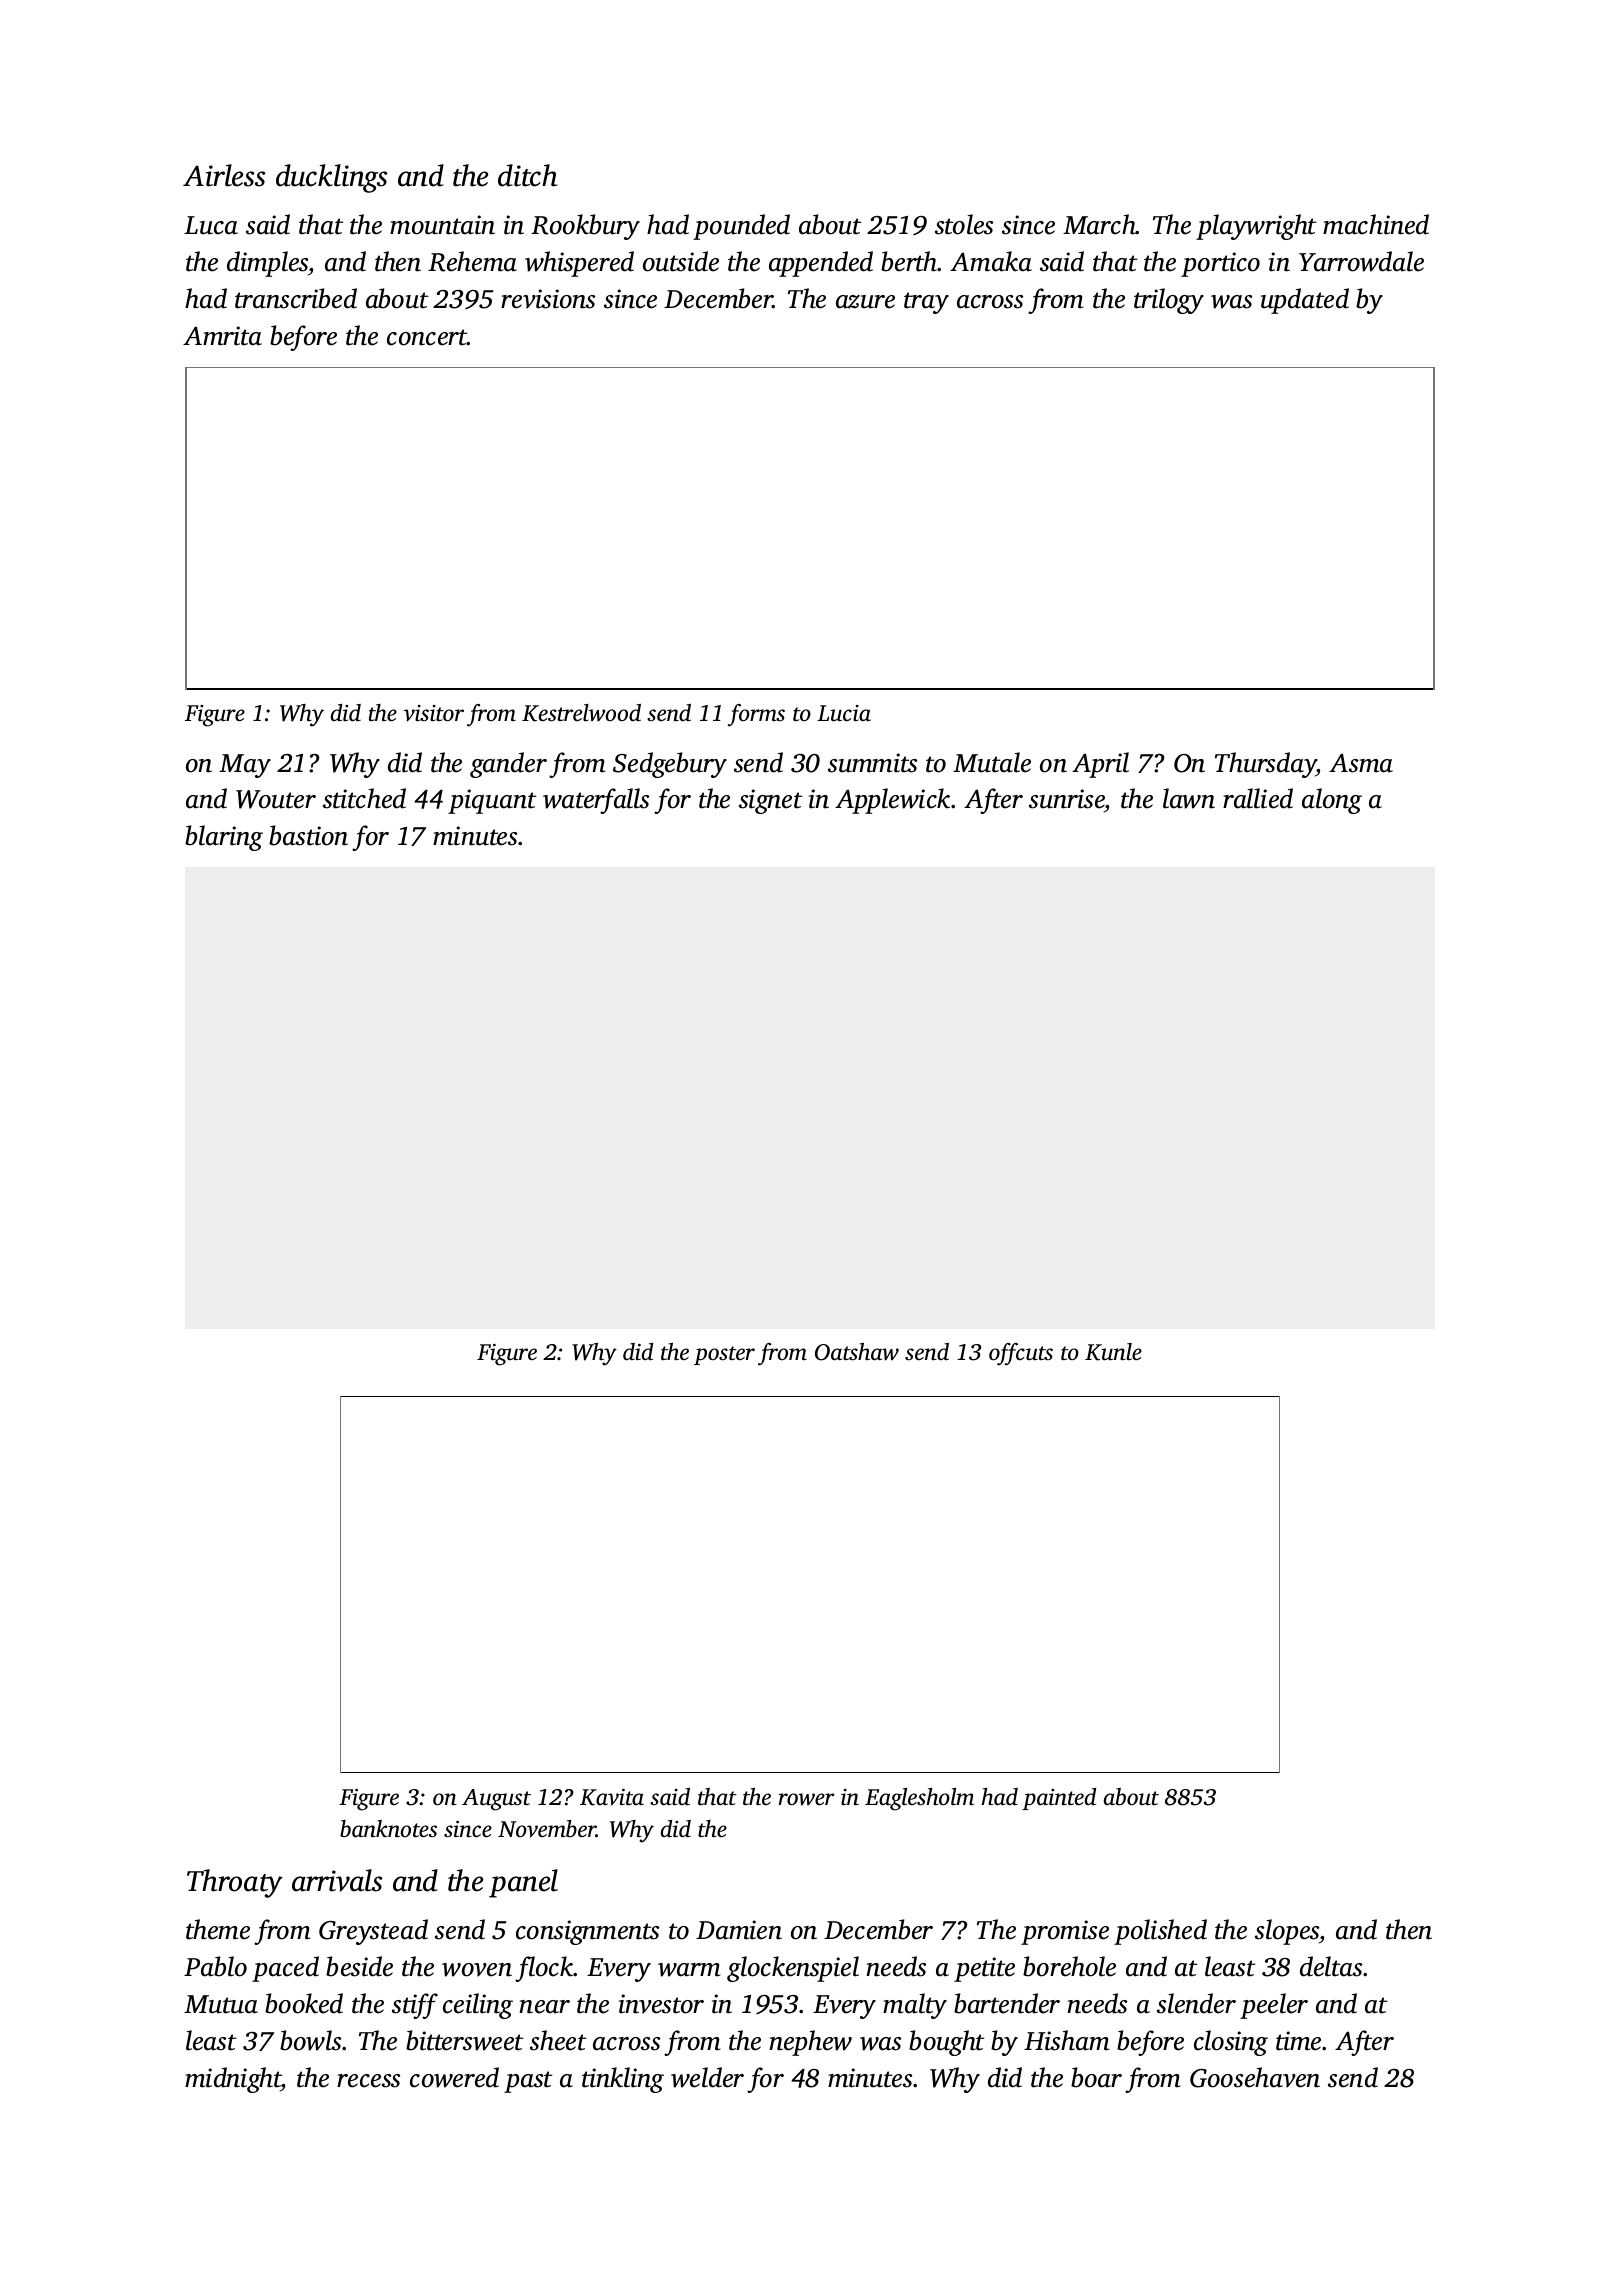 Image resolution: width=1620 pixels, height=2292 pixels. I want to click on poster, so click(724, 1355).
